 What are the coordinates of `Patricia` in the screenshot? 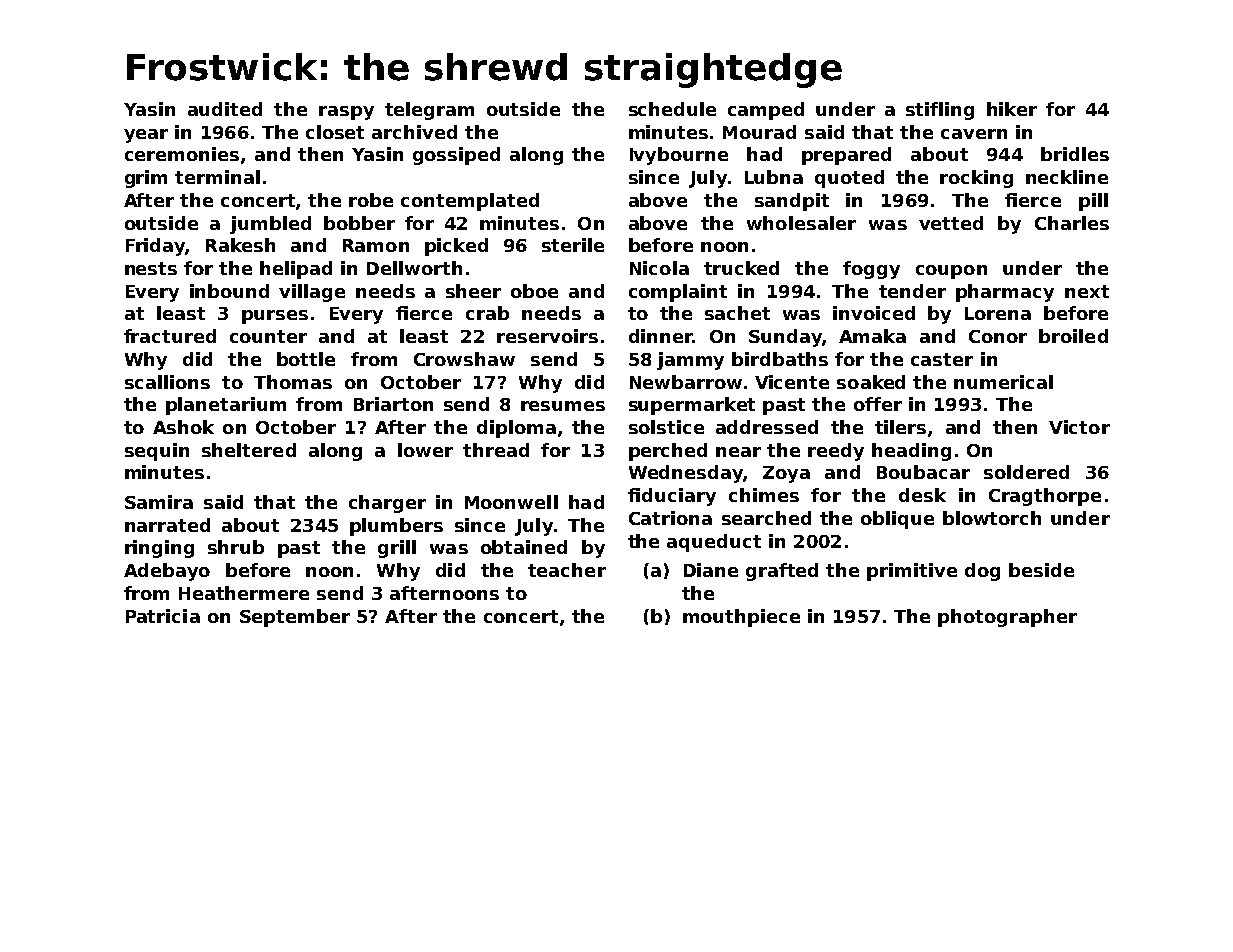 It's located at (163, 616).
